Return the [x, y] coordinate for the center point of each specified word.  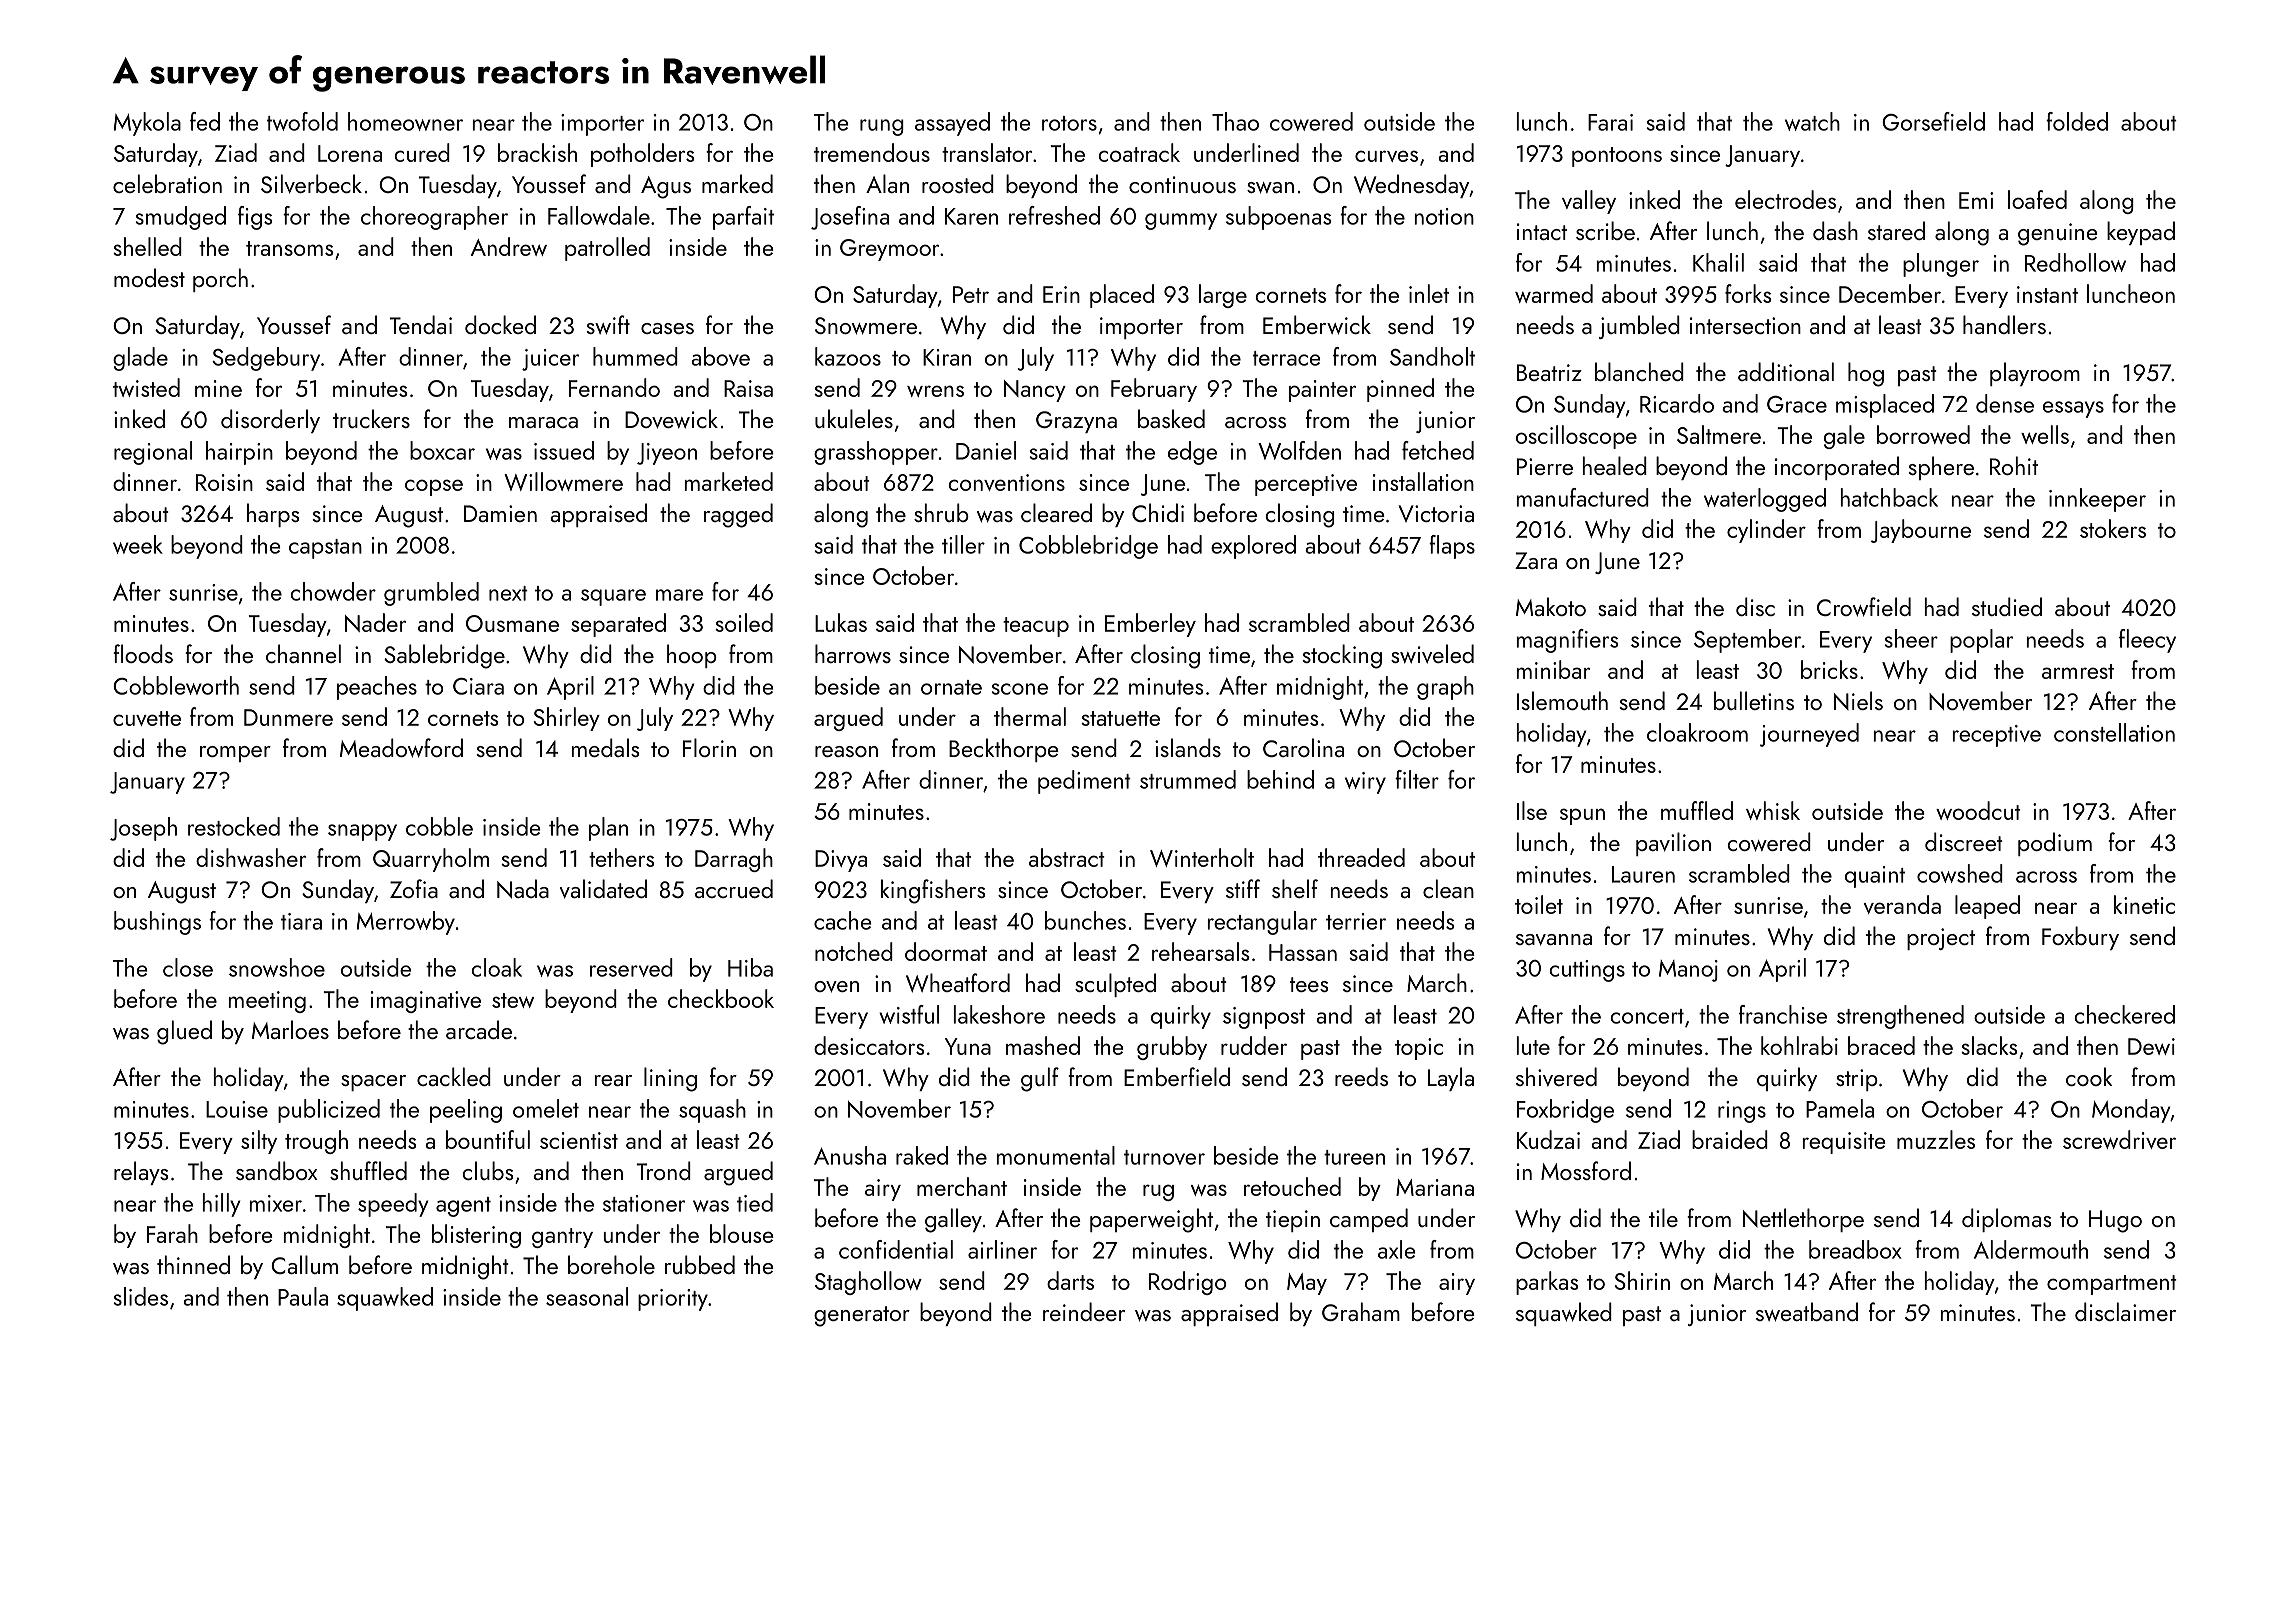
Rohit [2014, 465]
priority [673, 1300]
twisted [146, 387]
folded [2077, 121]
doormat [946, 951]
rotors [1069, 123]
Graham [1361, 1311]
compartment [2112, 1285]
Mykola [147, 124]
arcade [479, 1029]
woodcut [1978, 810]
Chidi [1158, 512]
